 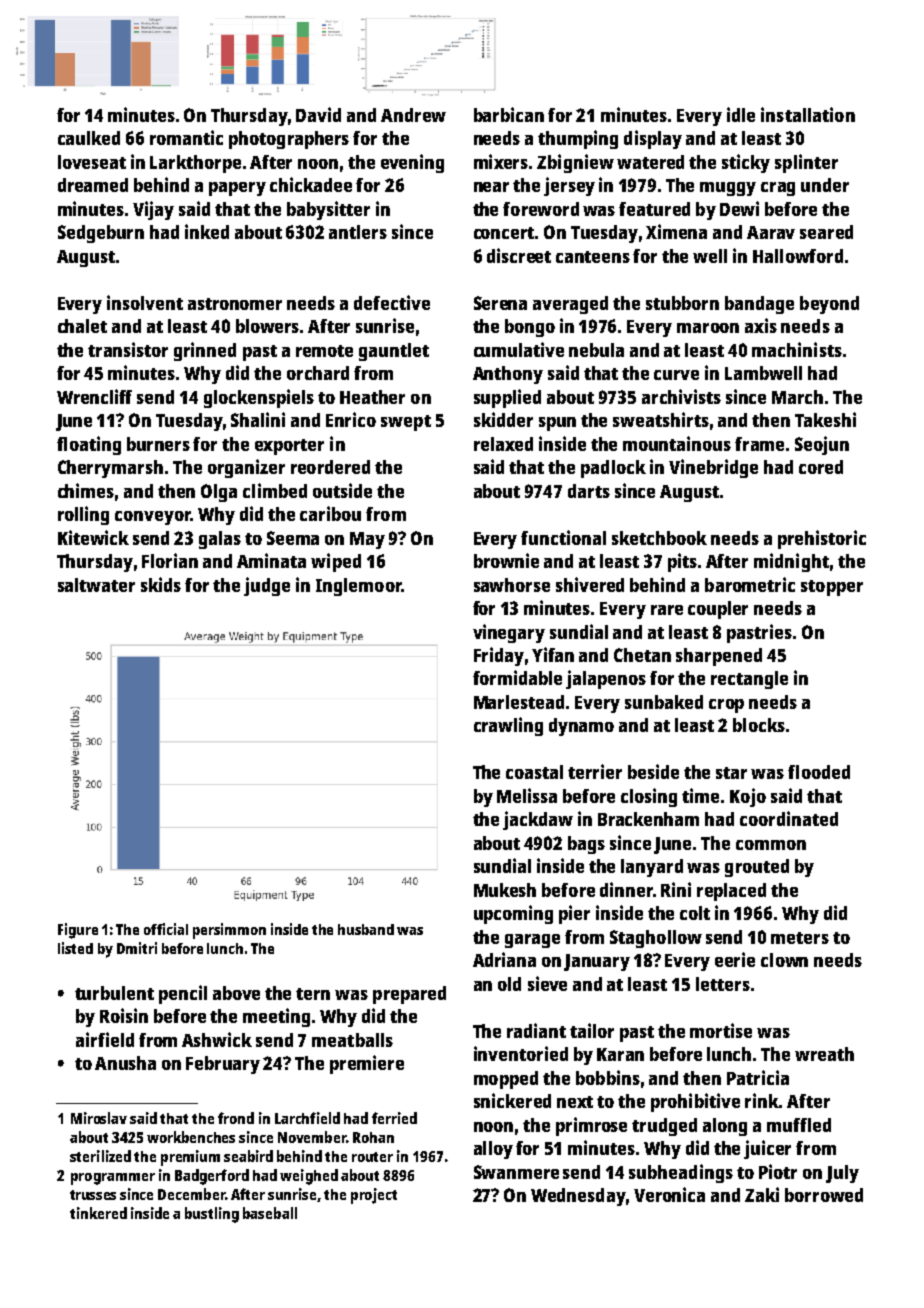 I want to click on bandage, so click(x=759, y=305).
